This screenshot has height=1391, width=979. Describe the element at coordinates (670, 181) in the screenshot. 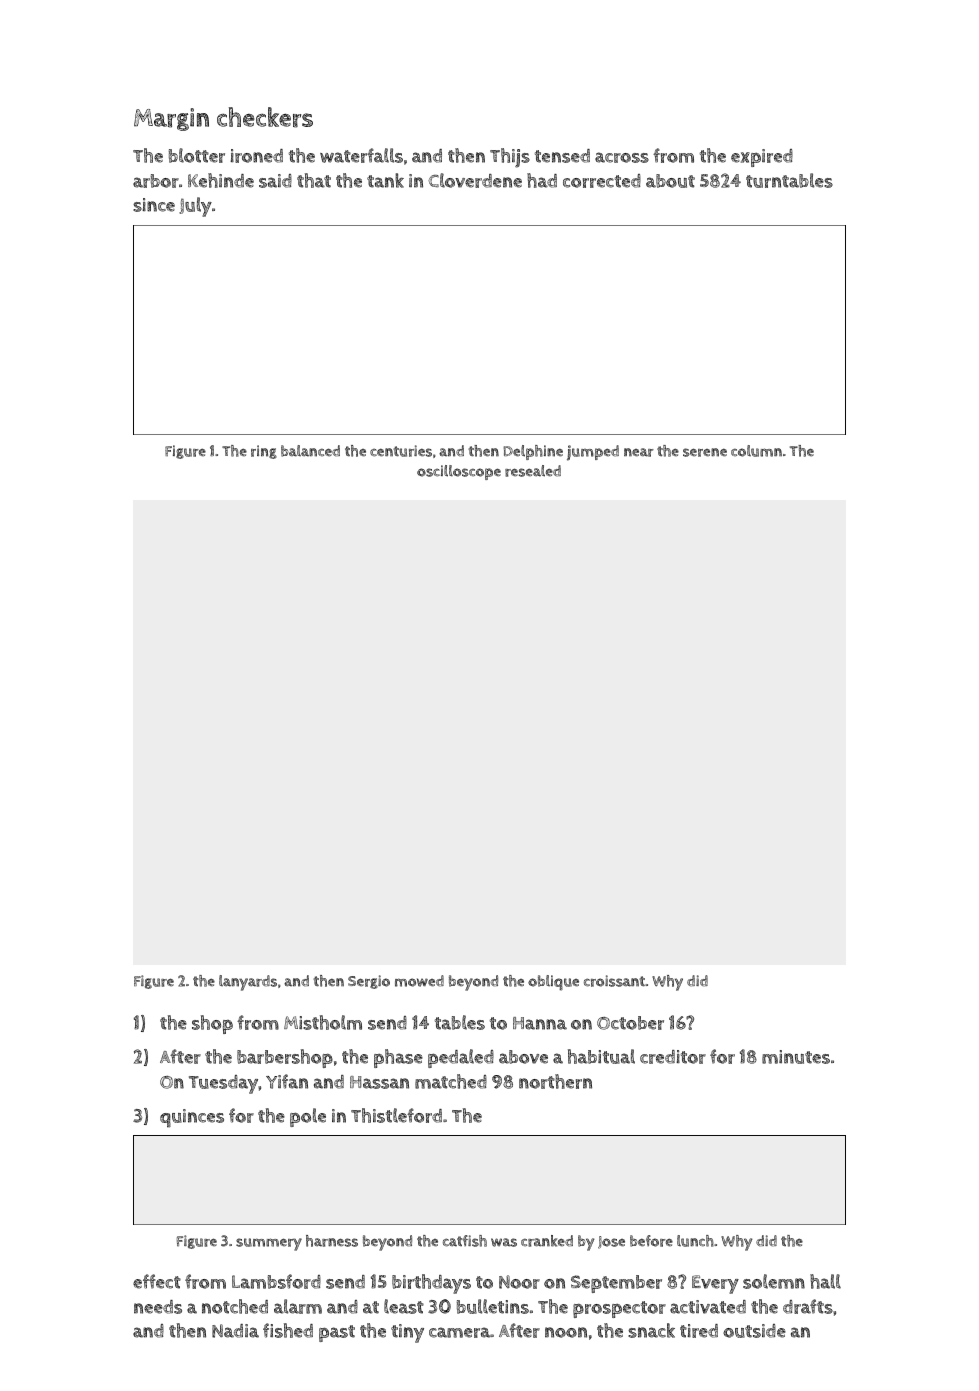

I see `about` at that location.
